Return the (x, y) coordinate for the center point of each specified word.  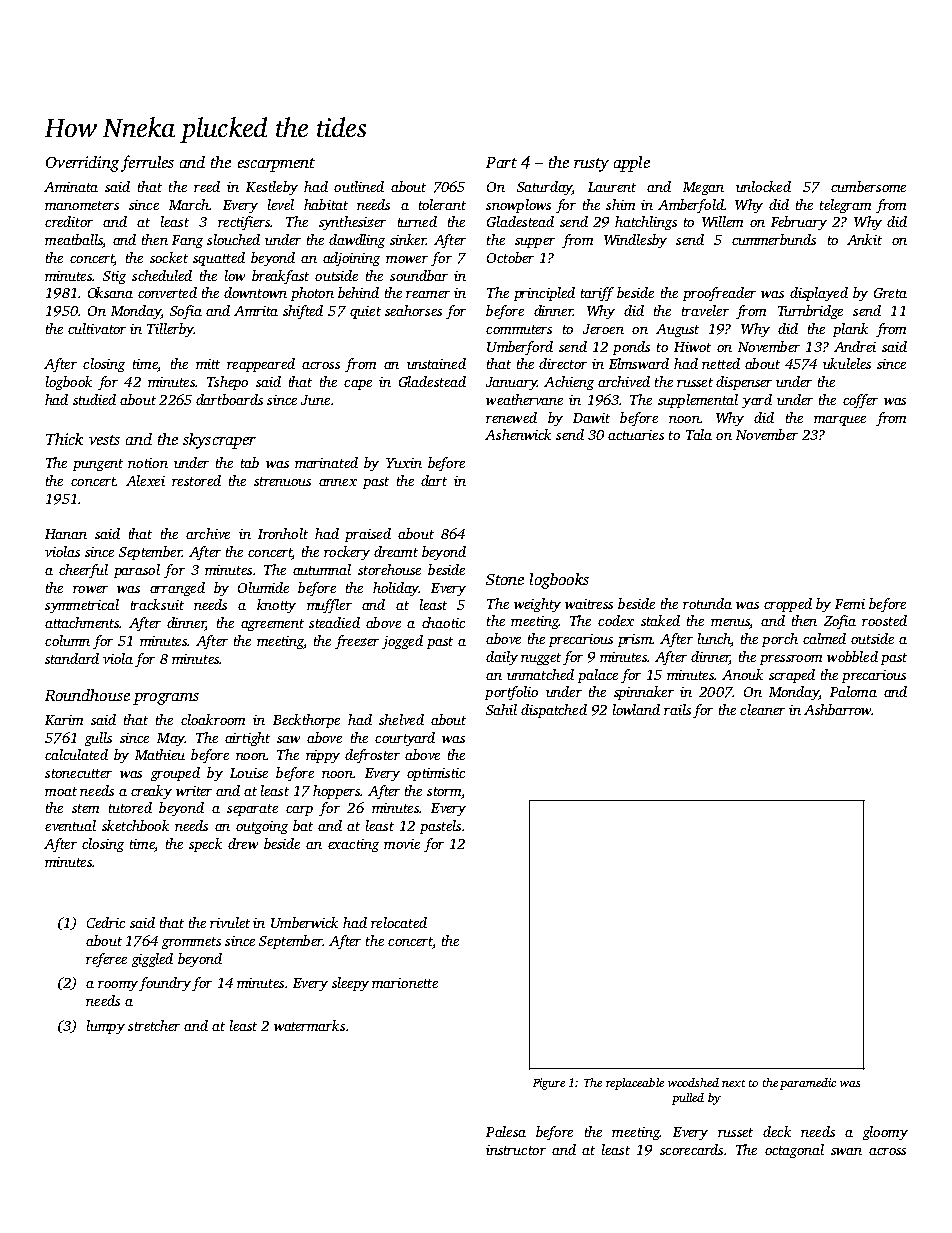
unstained (436, 363)
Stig (114, 277)
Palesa (506, 1131)
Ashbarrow (838, 709)
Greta (890, 293)
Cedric (106, 922)
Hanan (66, 534)
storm (444, 791)
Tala (699, 434)
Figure (549, 1084)
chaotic (443, 622)
